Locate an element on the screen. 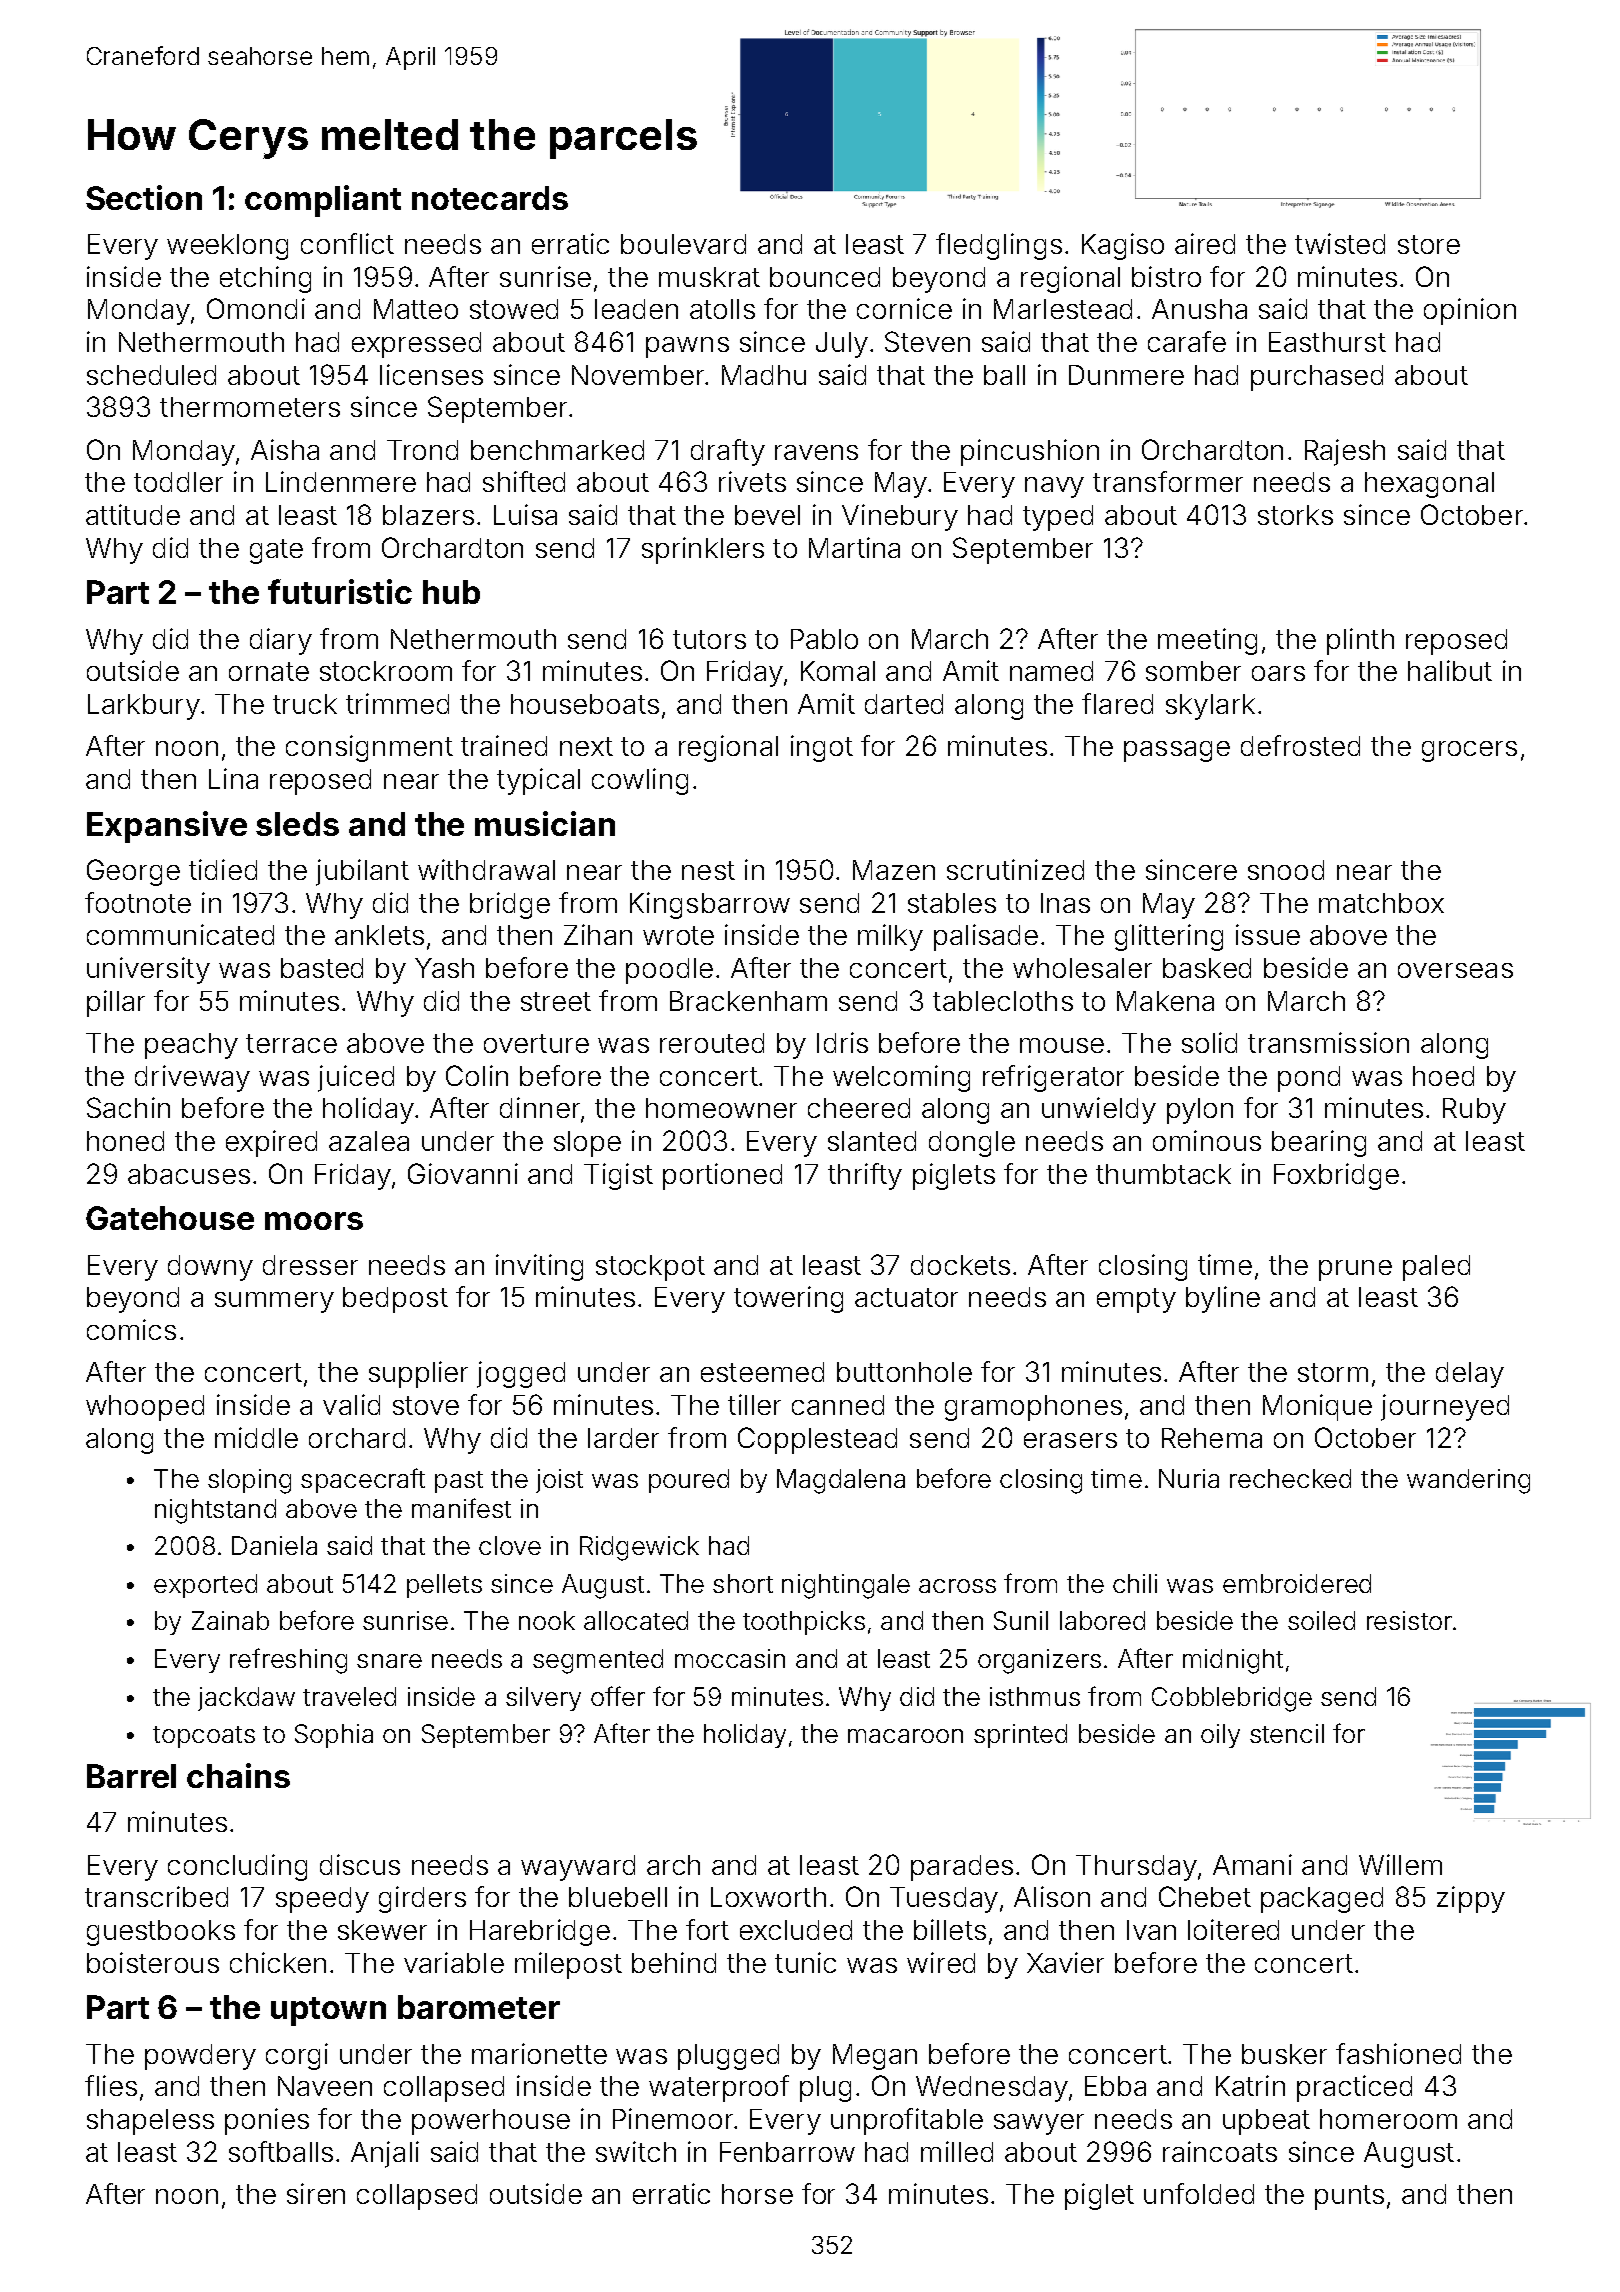 This screenshot has height=2292, width=1620. boulevard is located at coordinates (683, 244).
